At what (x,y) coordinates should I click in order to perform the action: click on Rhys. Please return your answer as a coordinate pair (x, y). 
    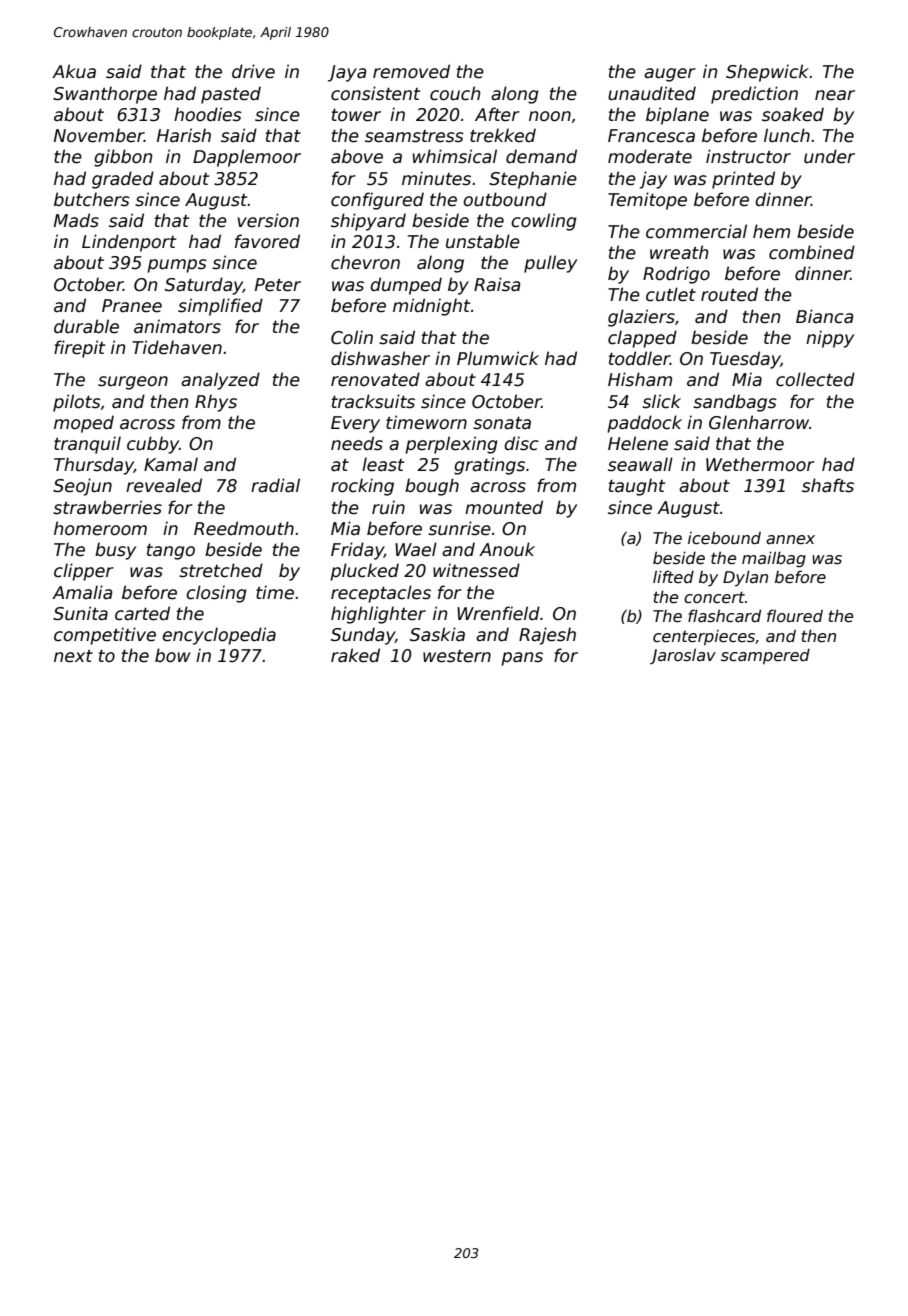
    Looking at the image, I should click on (216, 403).
